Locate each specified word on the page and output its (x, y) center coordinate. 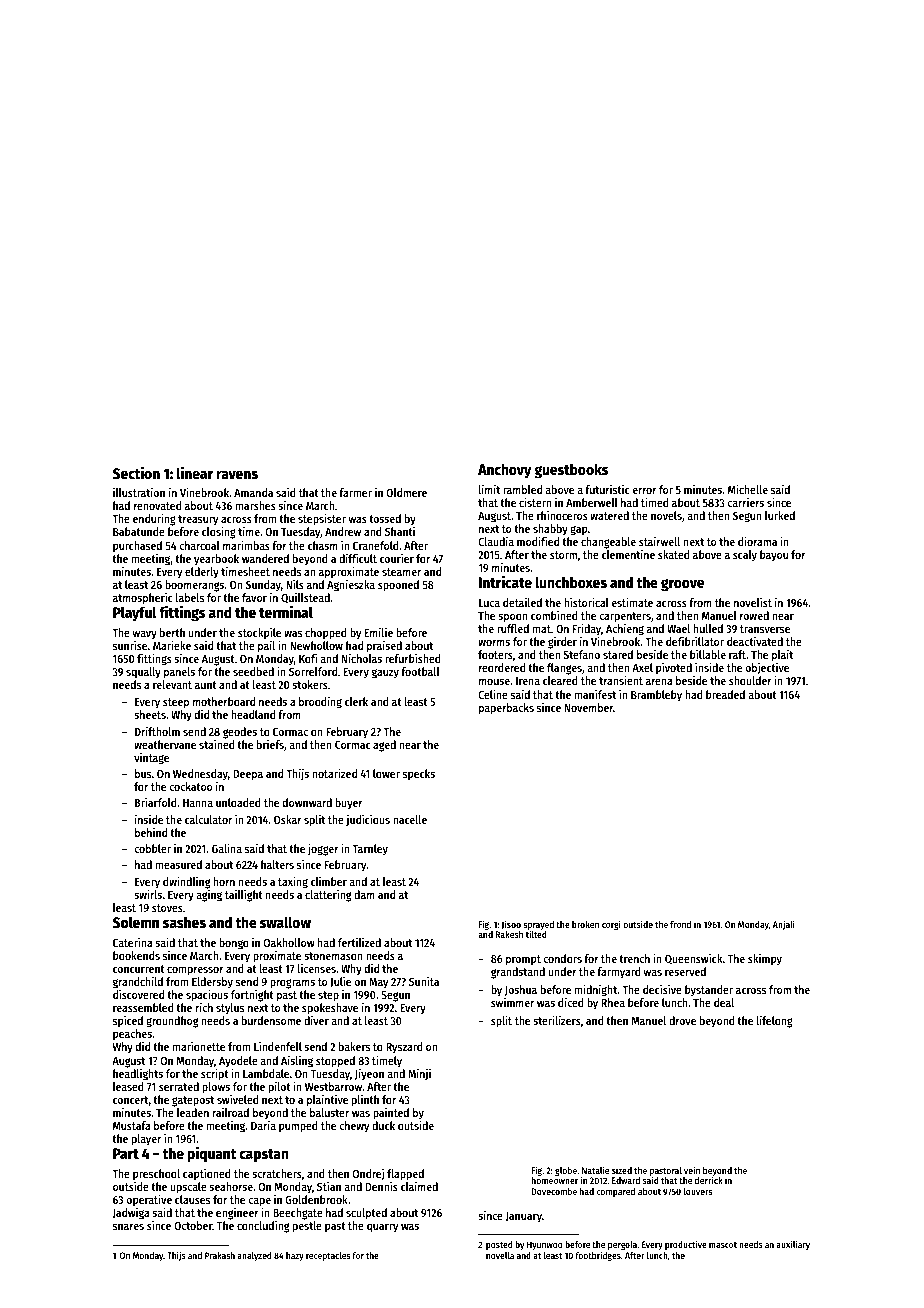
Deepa (248, 775)
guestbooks (571, 471)
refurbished (413, 658)
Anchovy (505, 471)
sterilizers (557, 1020)
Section (136, 472)
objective (767, 668)
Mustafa (132, 1125)
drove (682, 1020)
